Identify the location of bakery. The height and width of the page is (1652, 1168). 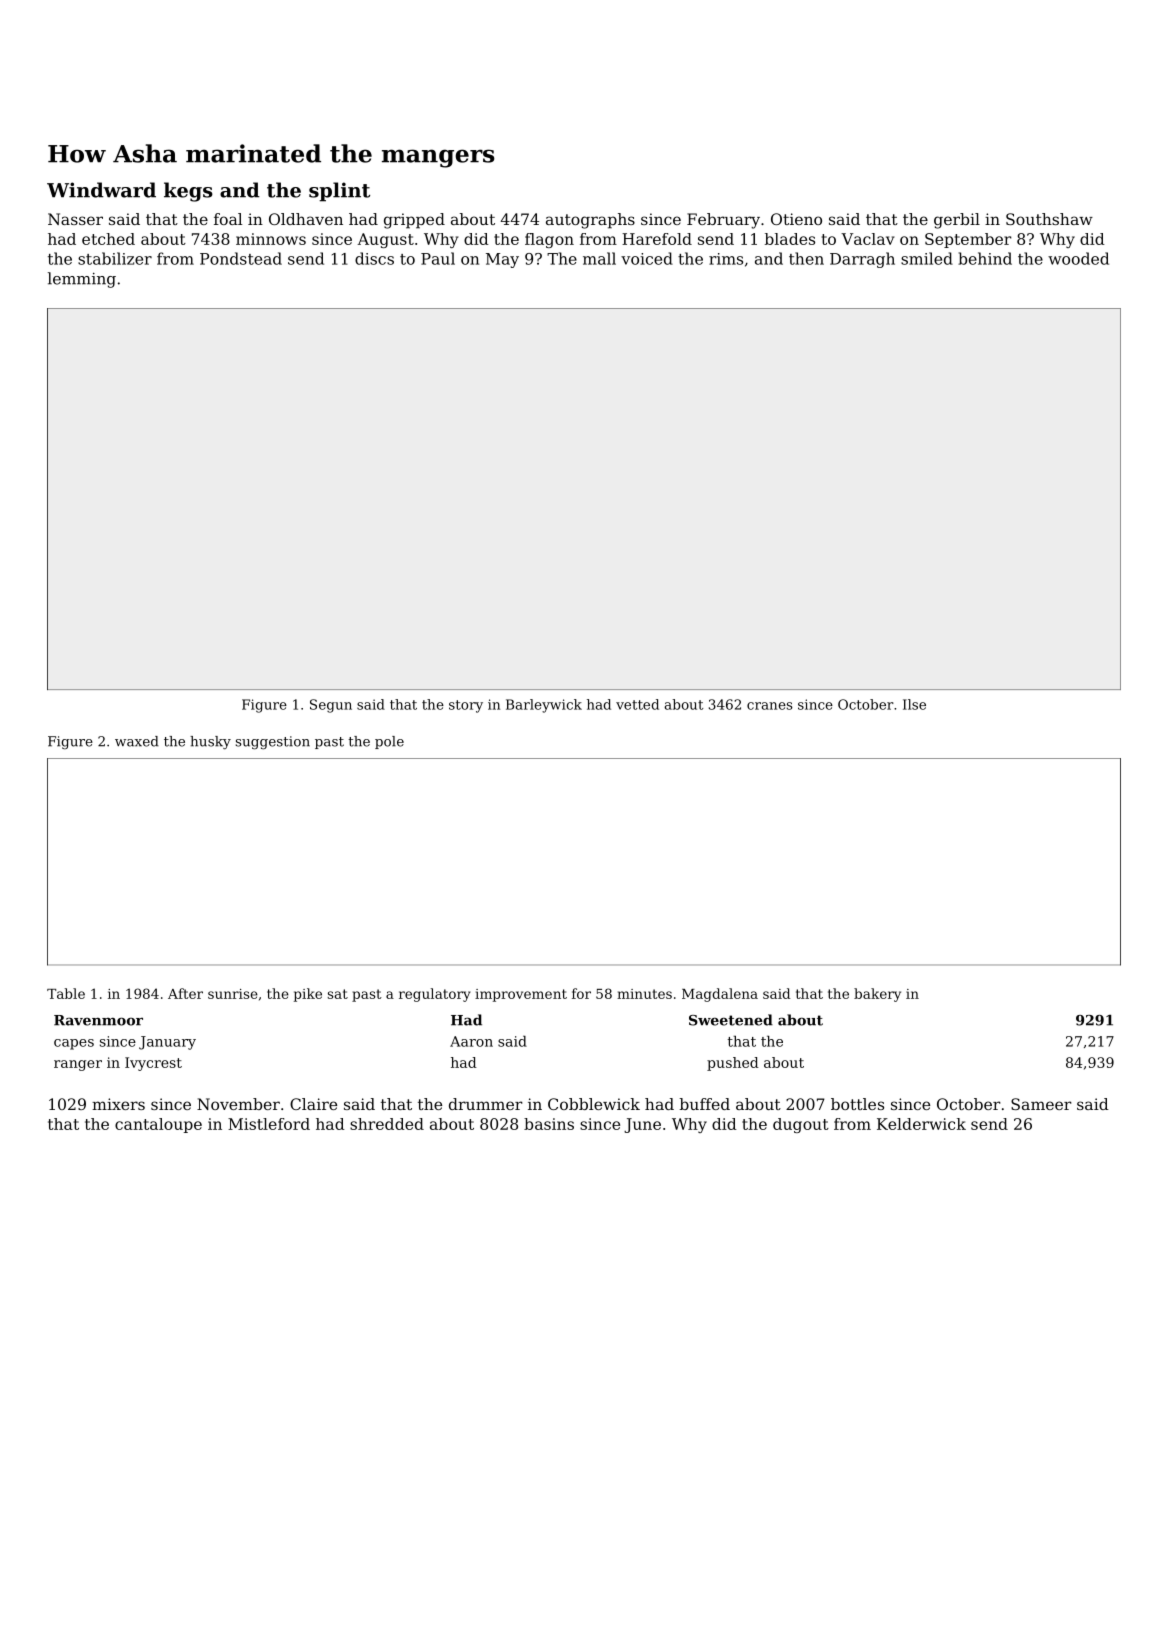
(877, 995).
